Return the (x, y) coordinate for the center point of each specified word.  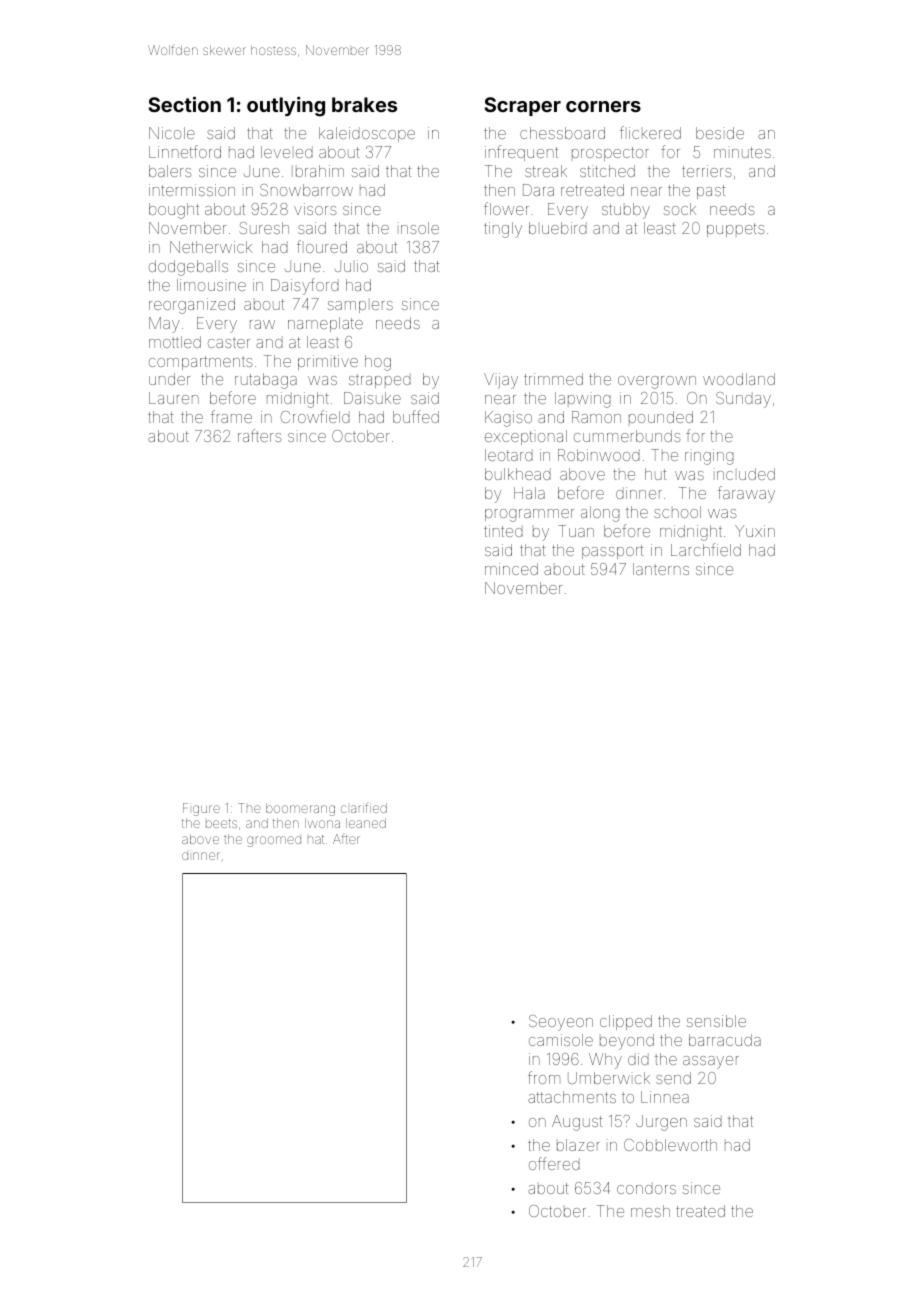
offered (554, 1163)
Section (184, 104)
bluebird (558, 228)
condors (646, 1188)
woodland (739, 379)
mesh (650, 1211)
